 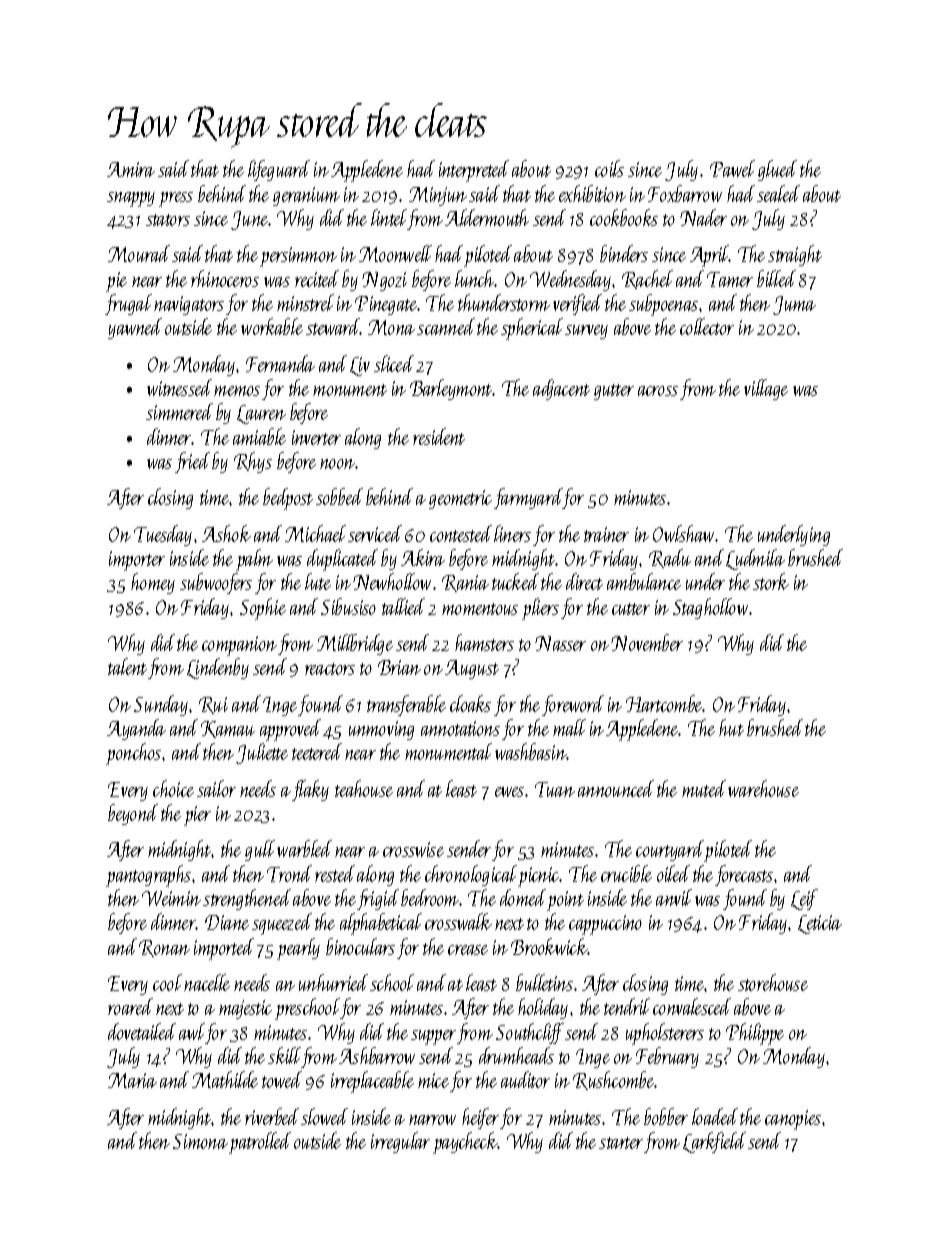 What do you see at coordinates (465, 583) in the screenshot?
I see `Rania` at bounding box center [465, 583].
